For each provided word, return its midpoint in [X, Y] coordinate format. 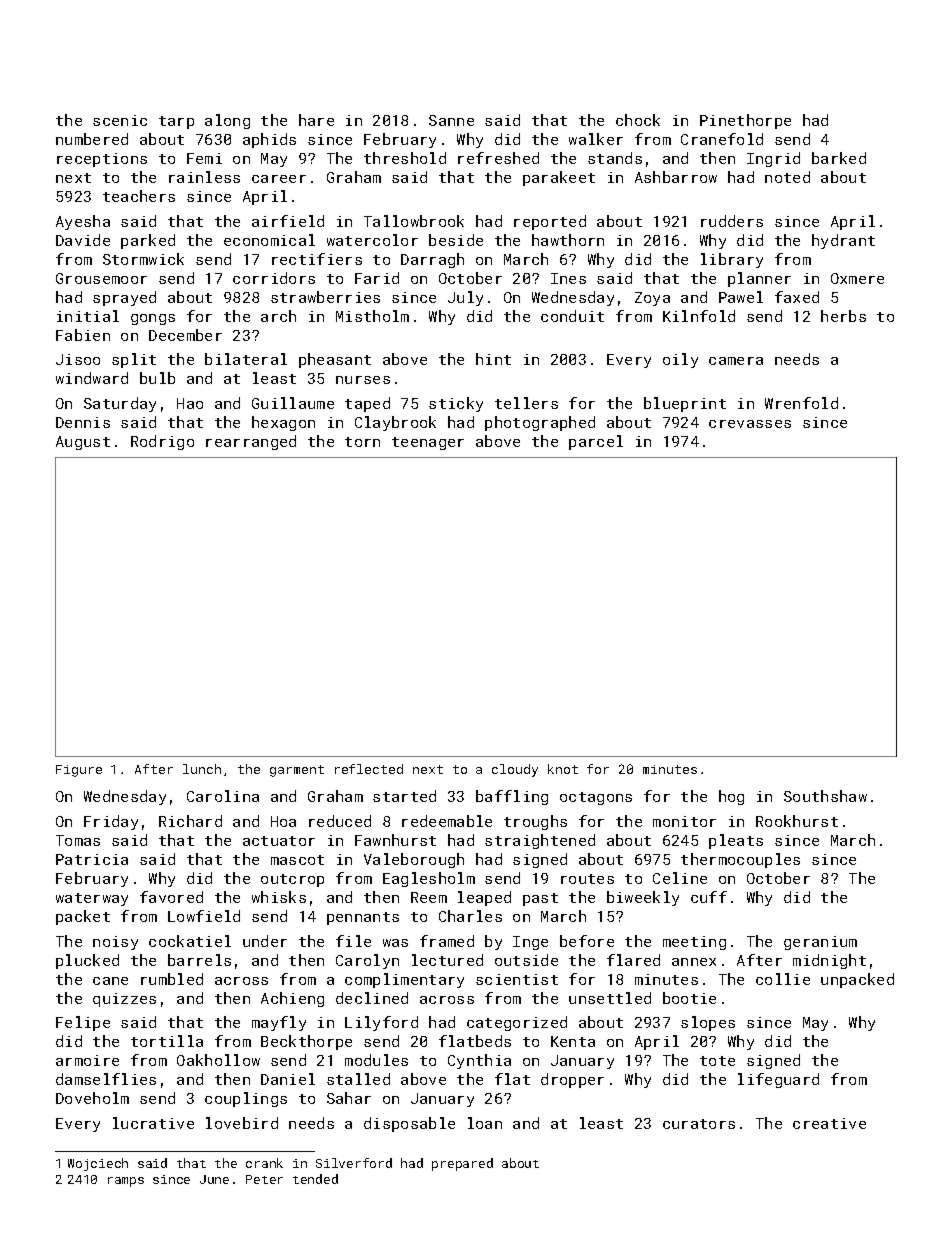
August [83, 443]
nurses [363, 380]
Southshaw [825, 796]
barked [839, 158]
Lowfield [204, 916]
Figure [79, 771]
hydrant [843, 241]
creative [829, 1123]
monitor [684, 821]
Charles [470, 916]
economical [269, 240]
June [214, 1179]
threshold [405, 158]
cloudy [515, 770]
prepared [462, 1164]
